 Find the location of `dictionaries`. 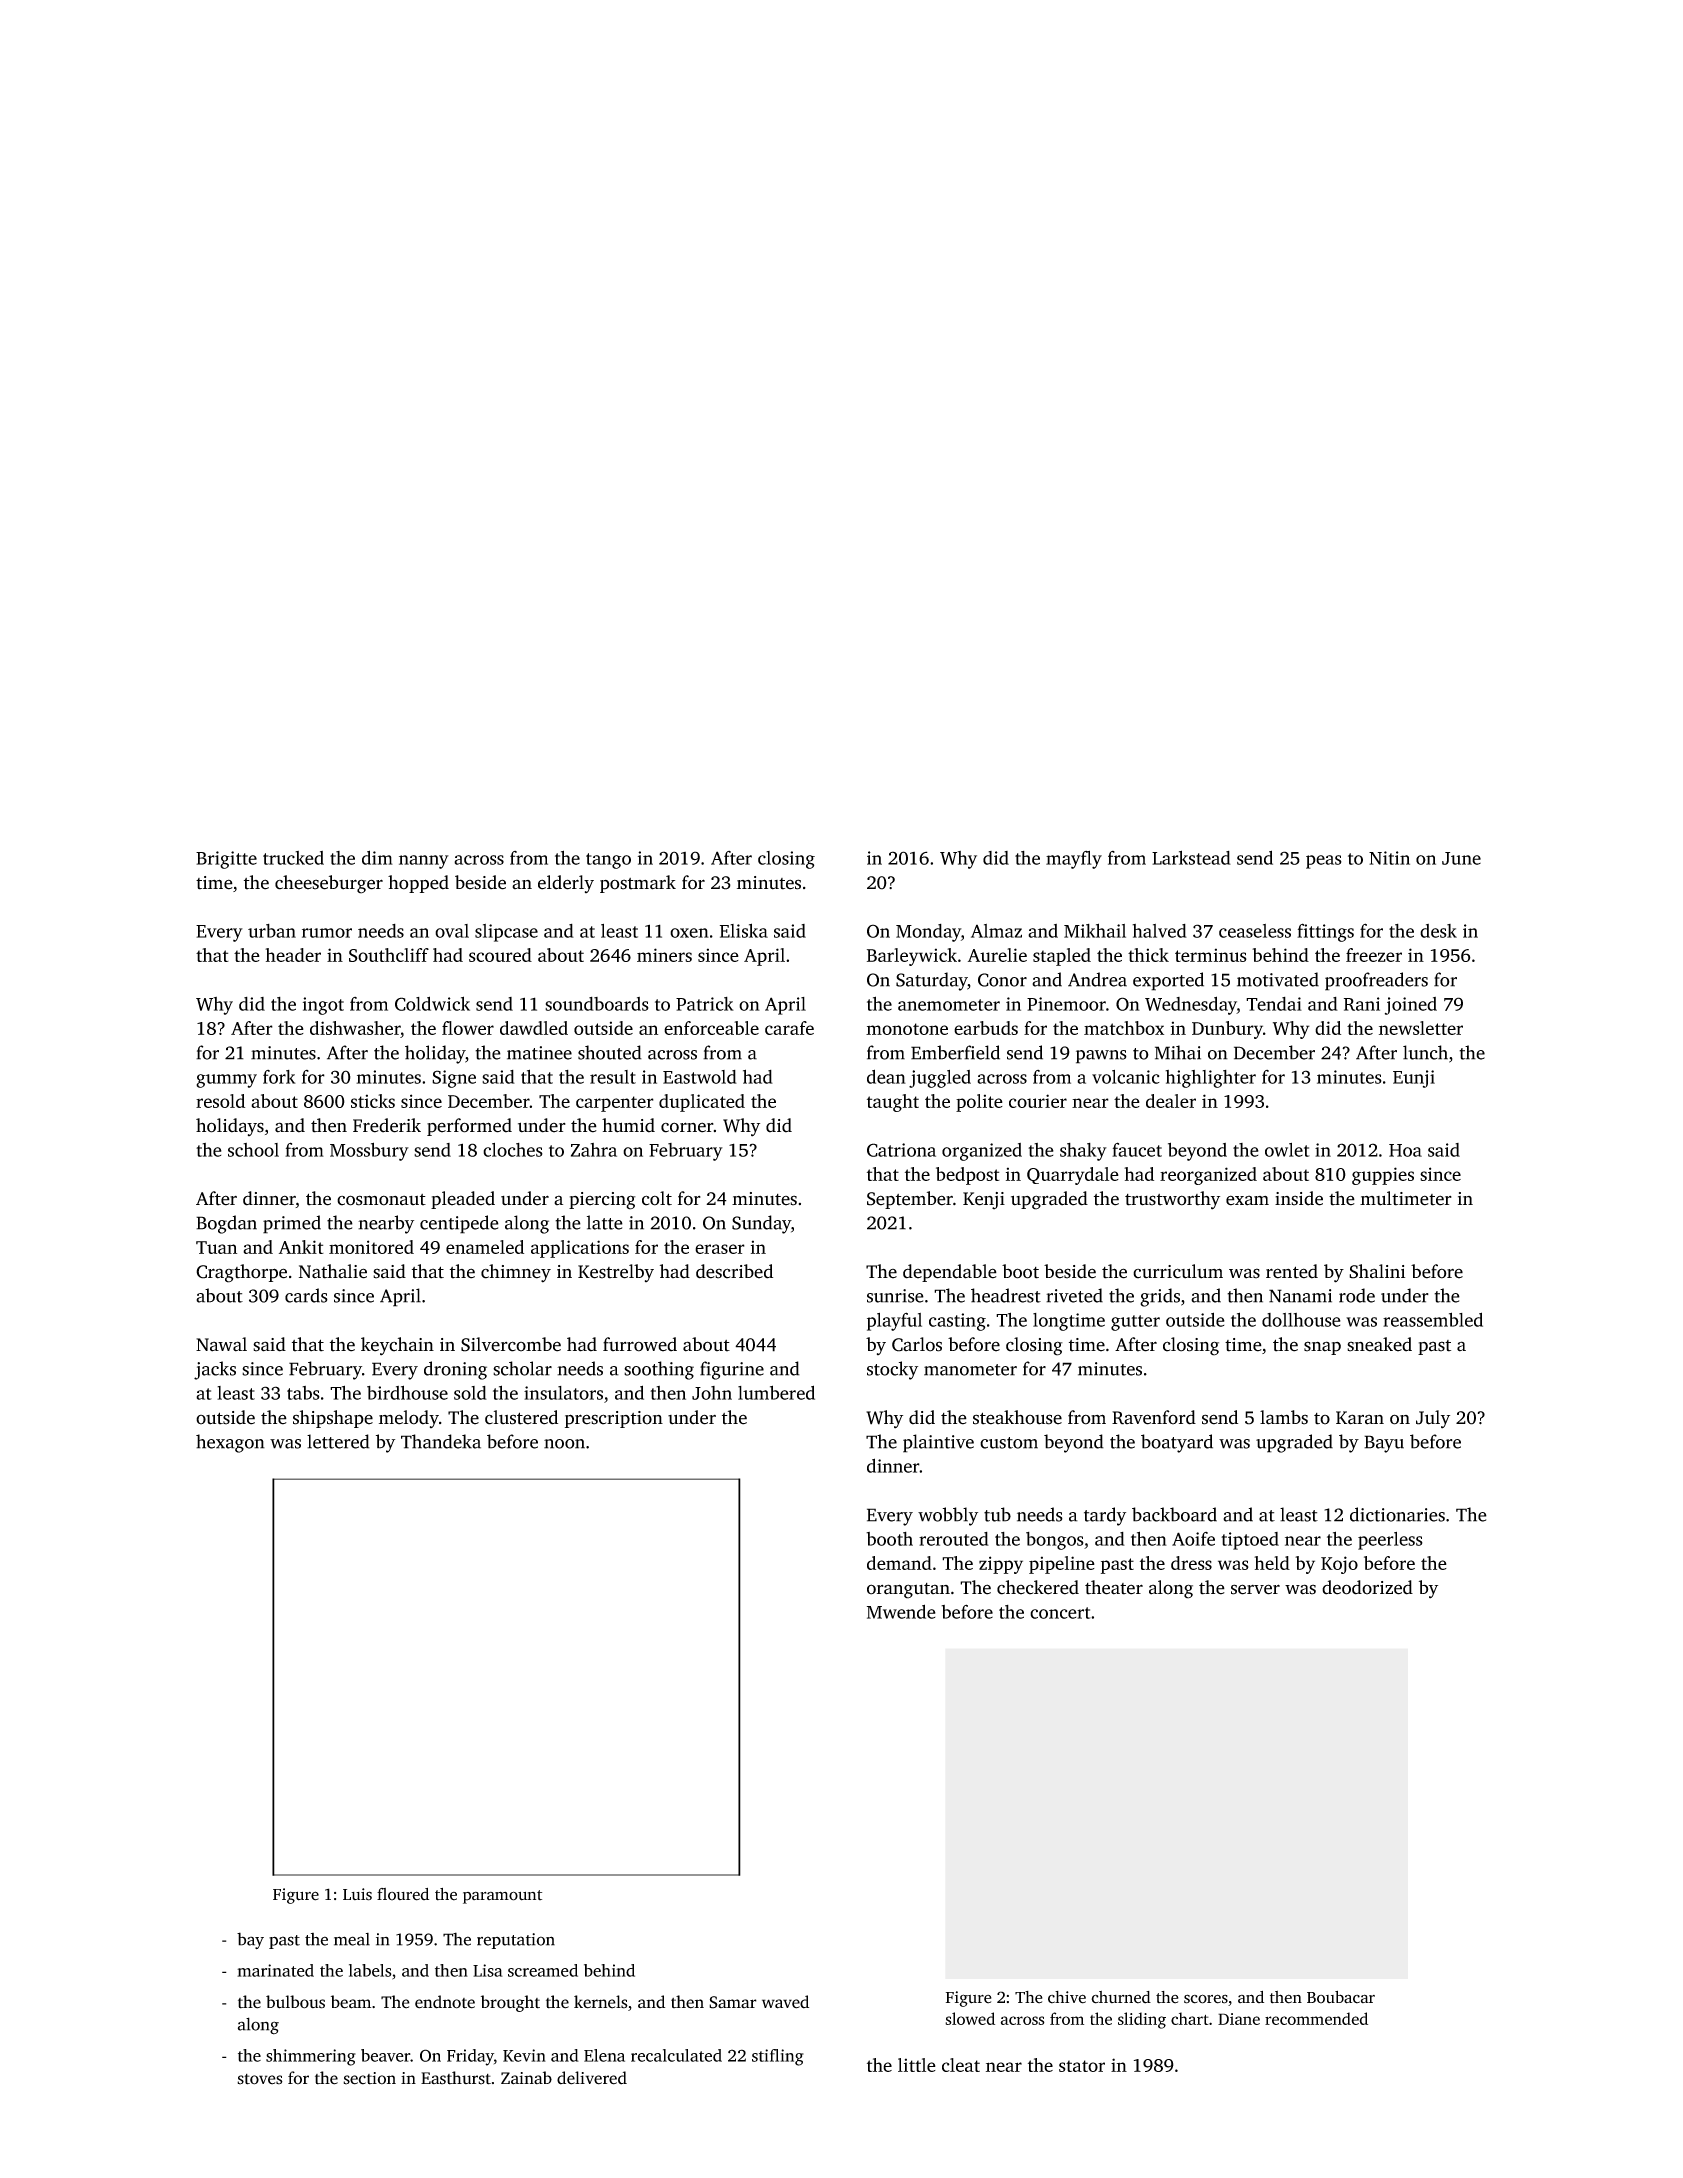

dictionaries is located at coordinates (1397, 1514).
